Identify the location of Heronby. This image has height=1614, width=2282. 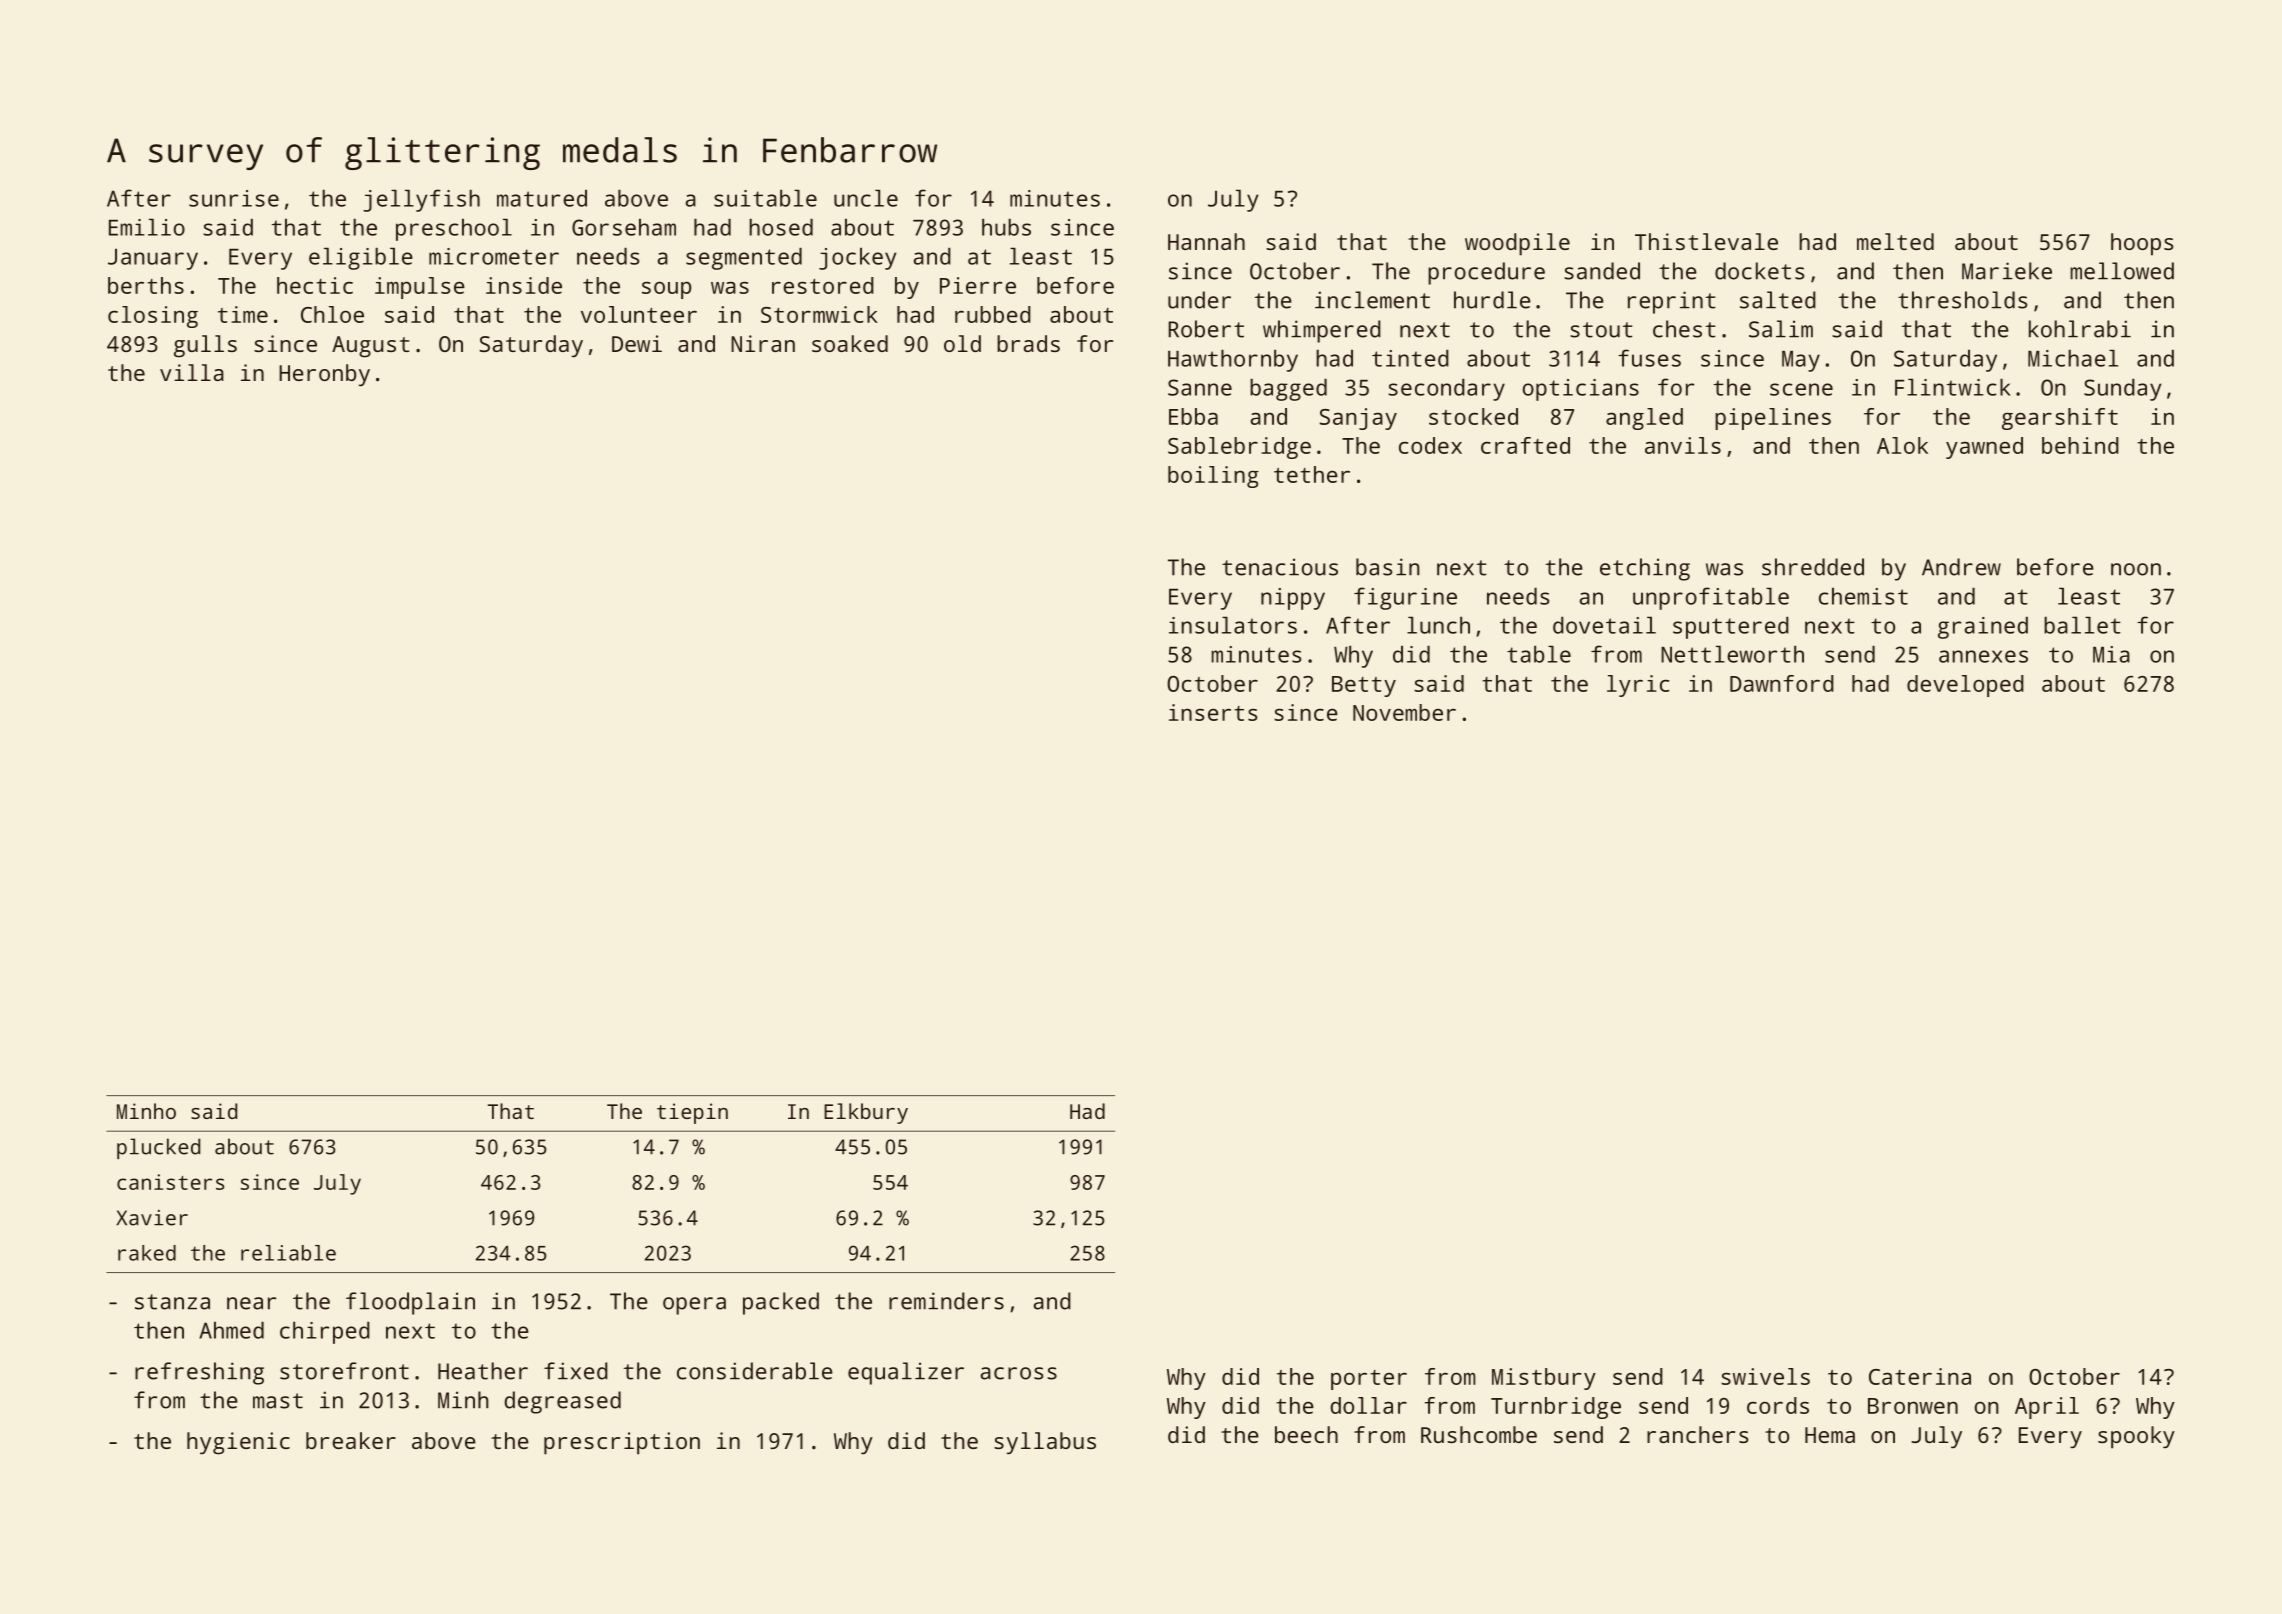
(324, 375).
